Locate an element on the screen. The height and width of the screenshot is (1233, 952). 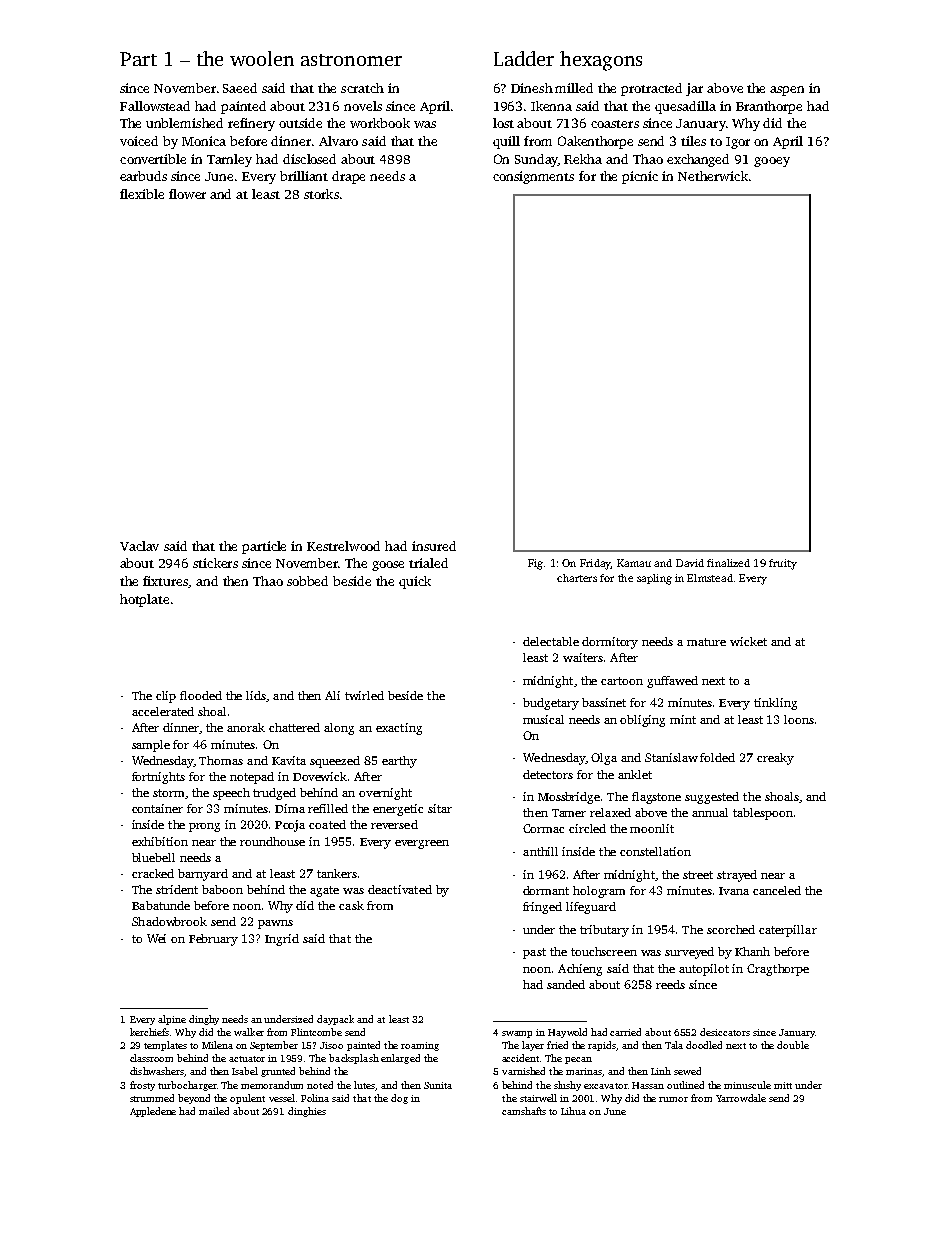
rumor is located at coordinates (673, 1099).
